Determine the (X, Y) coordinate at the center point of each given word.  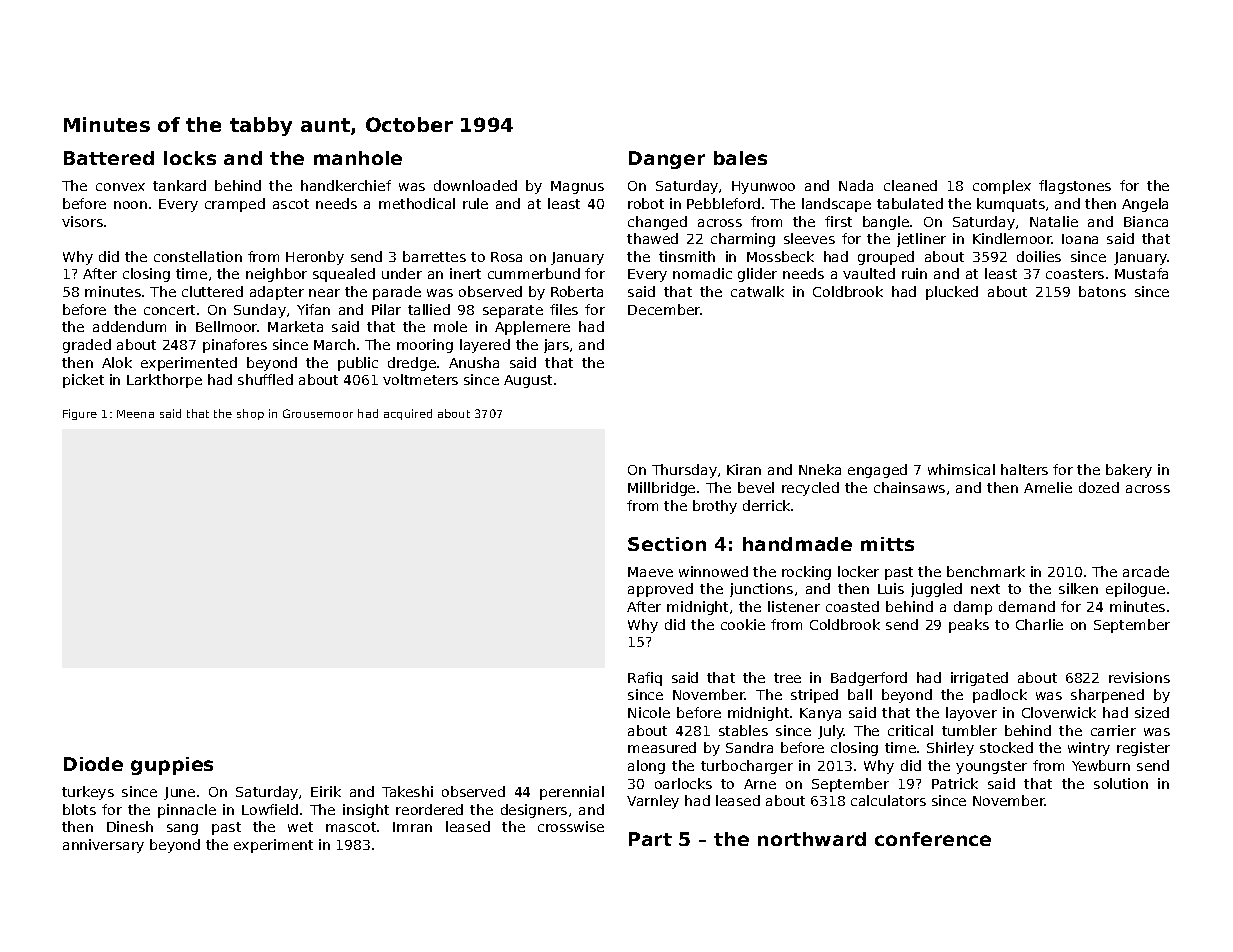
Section (667, 544)
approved (660, 590)
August (528, 381)
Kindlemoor (1012, 238)
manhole (358, 158)
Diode (93, 764)
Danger (667, 160)
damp (973, 608)
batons (1102, 291)
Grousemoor (318, 413)
